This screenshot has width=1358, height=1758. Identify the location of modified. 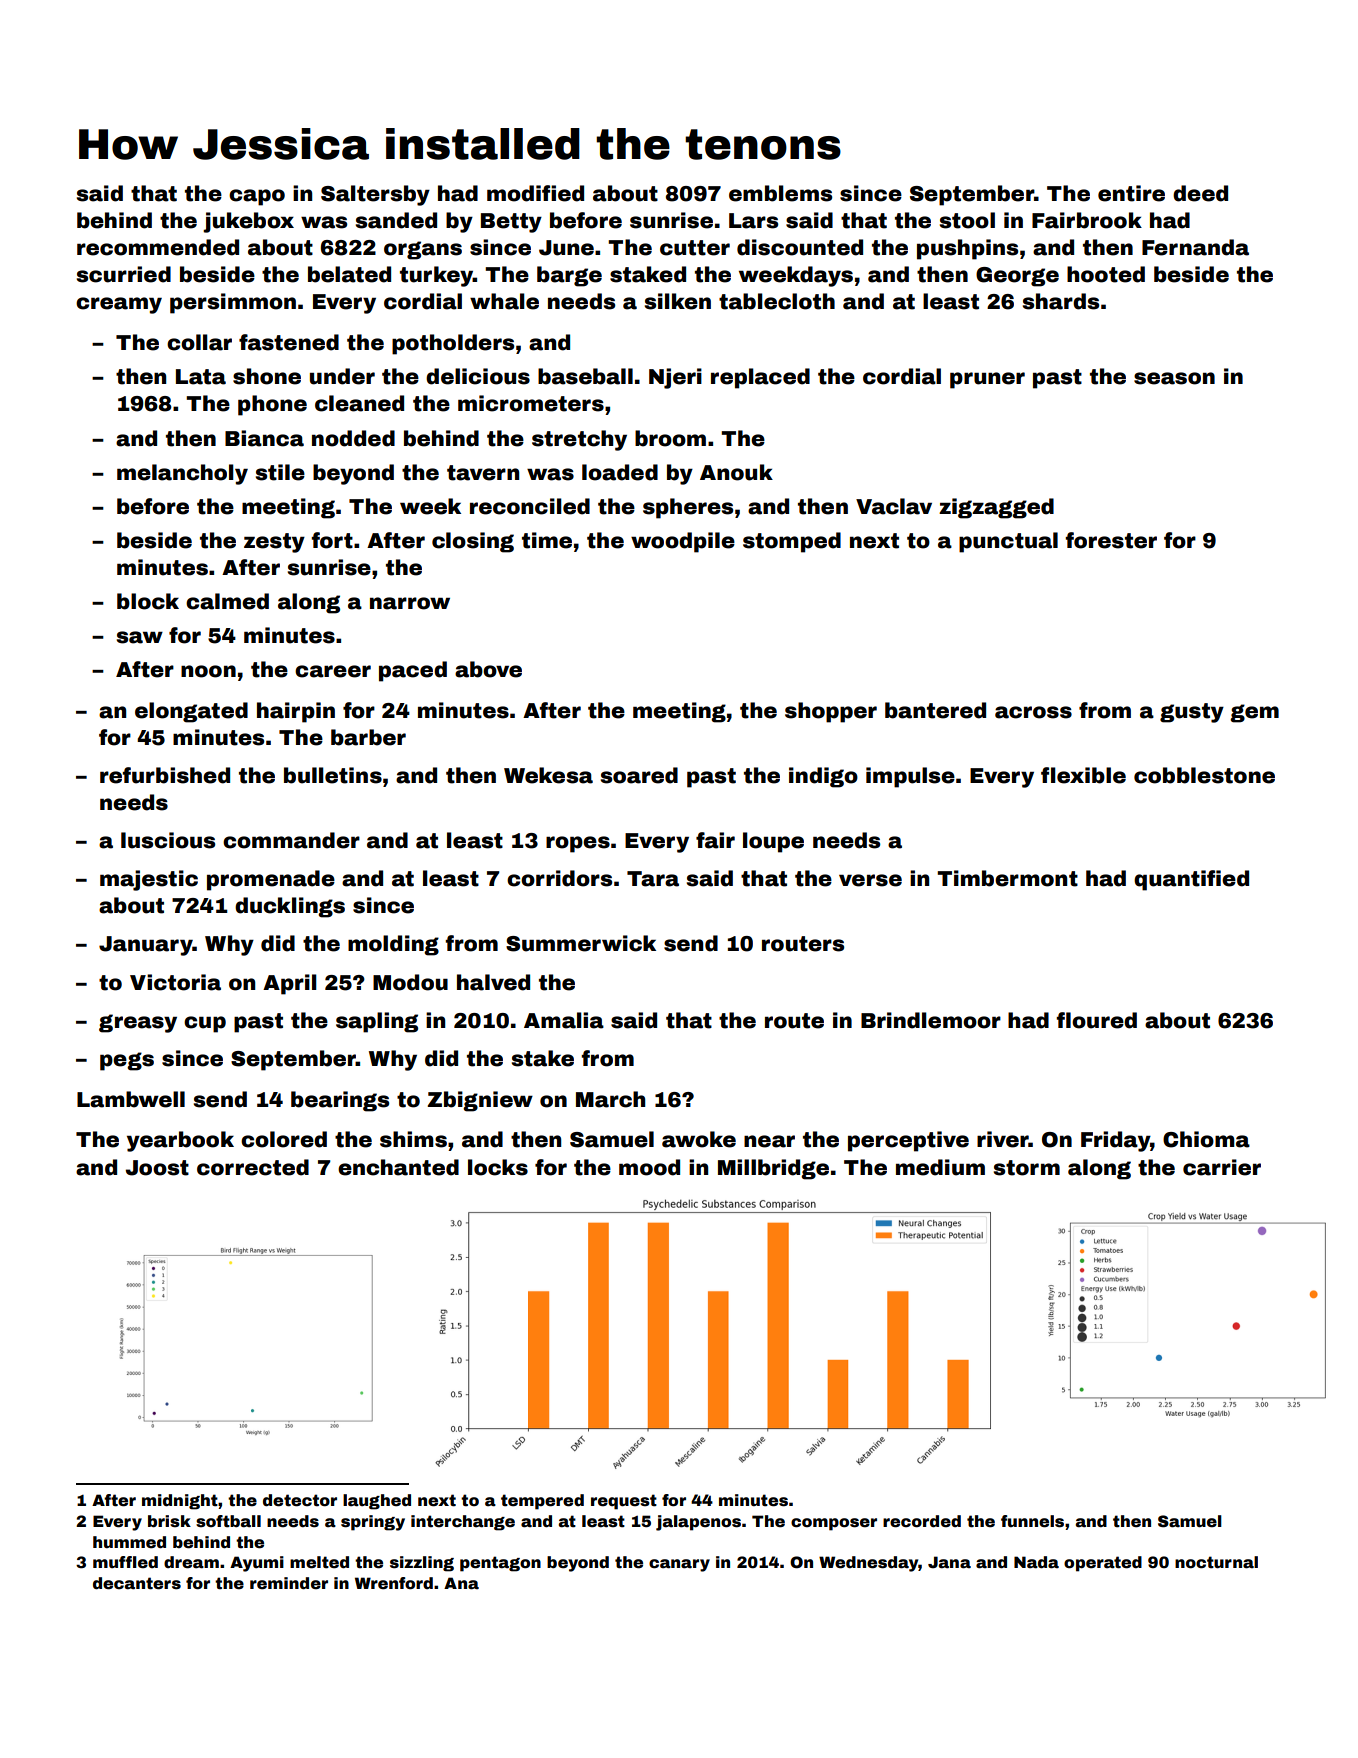
(535, 193).
